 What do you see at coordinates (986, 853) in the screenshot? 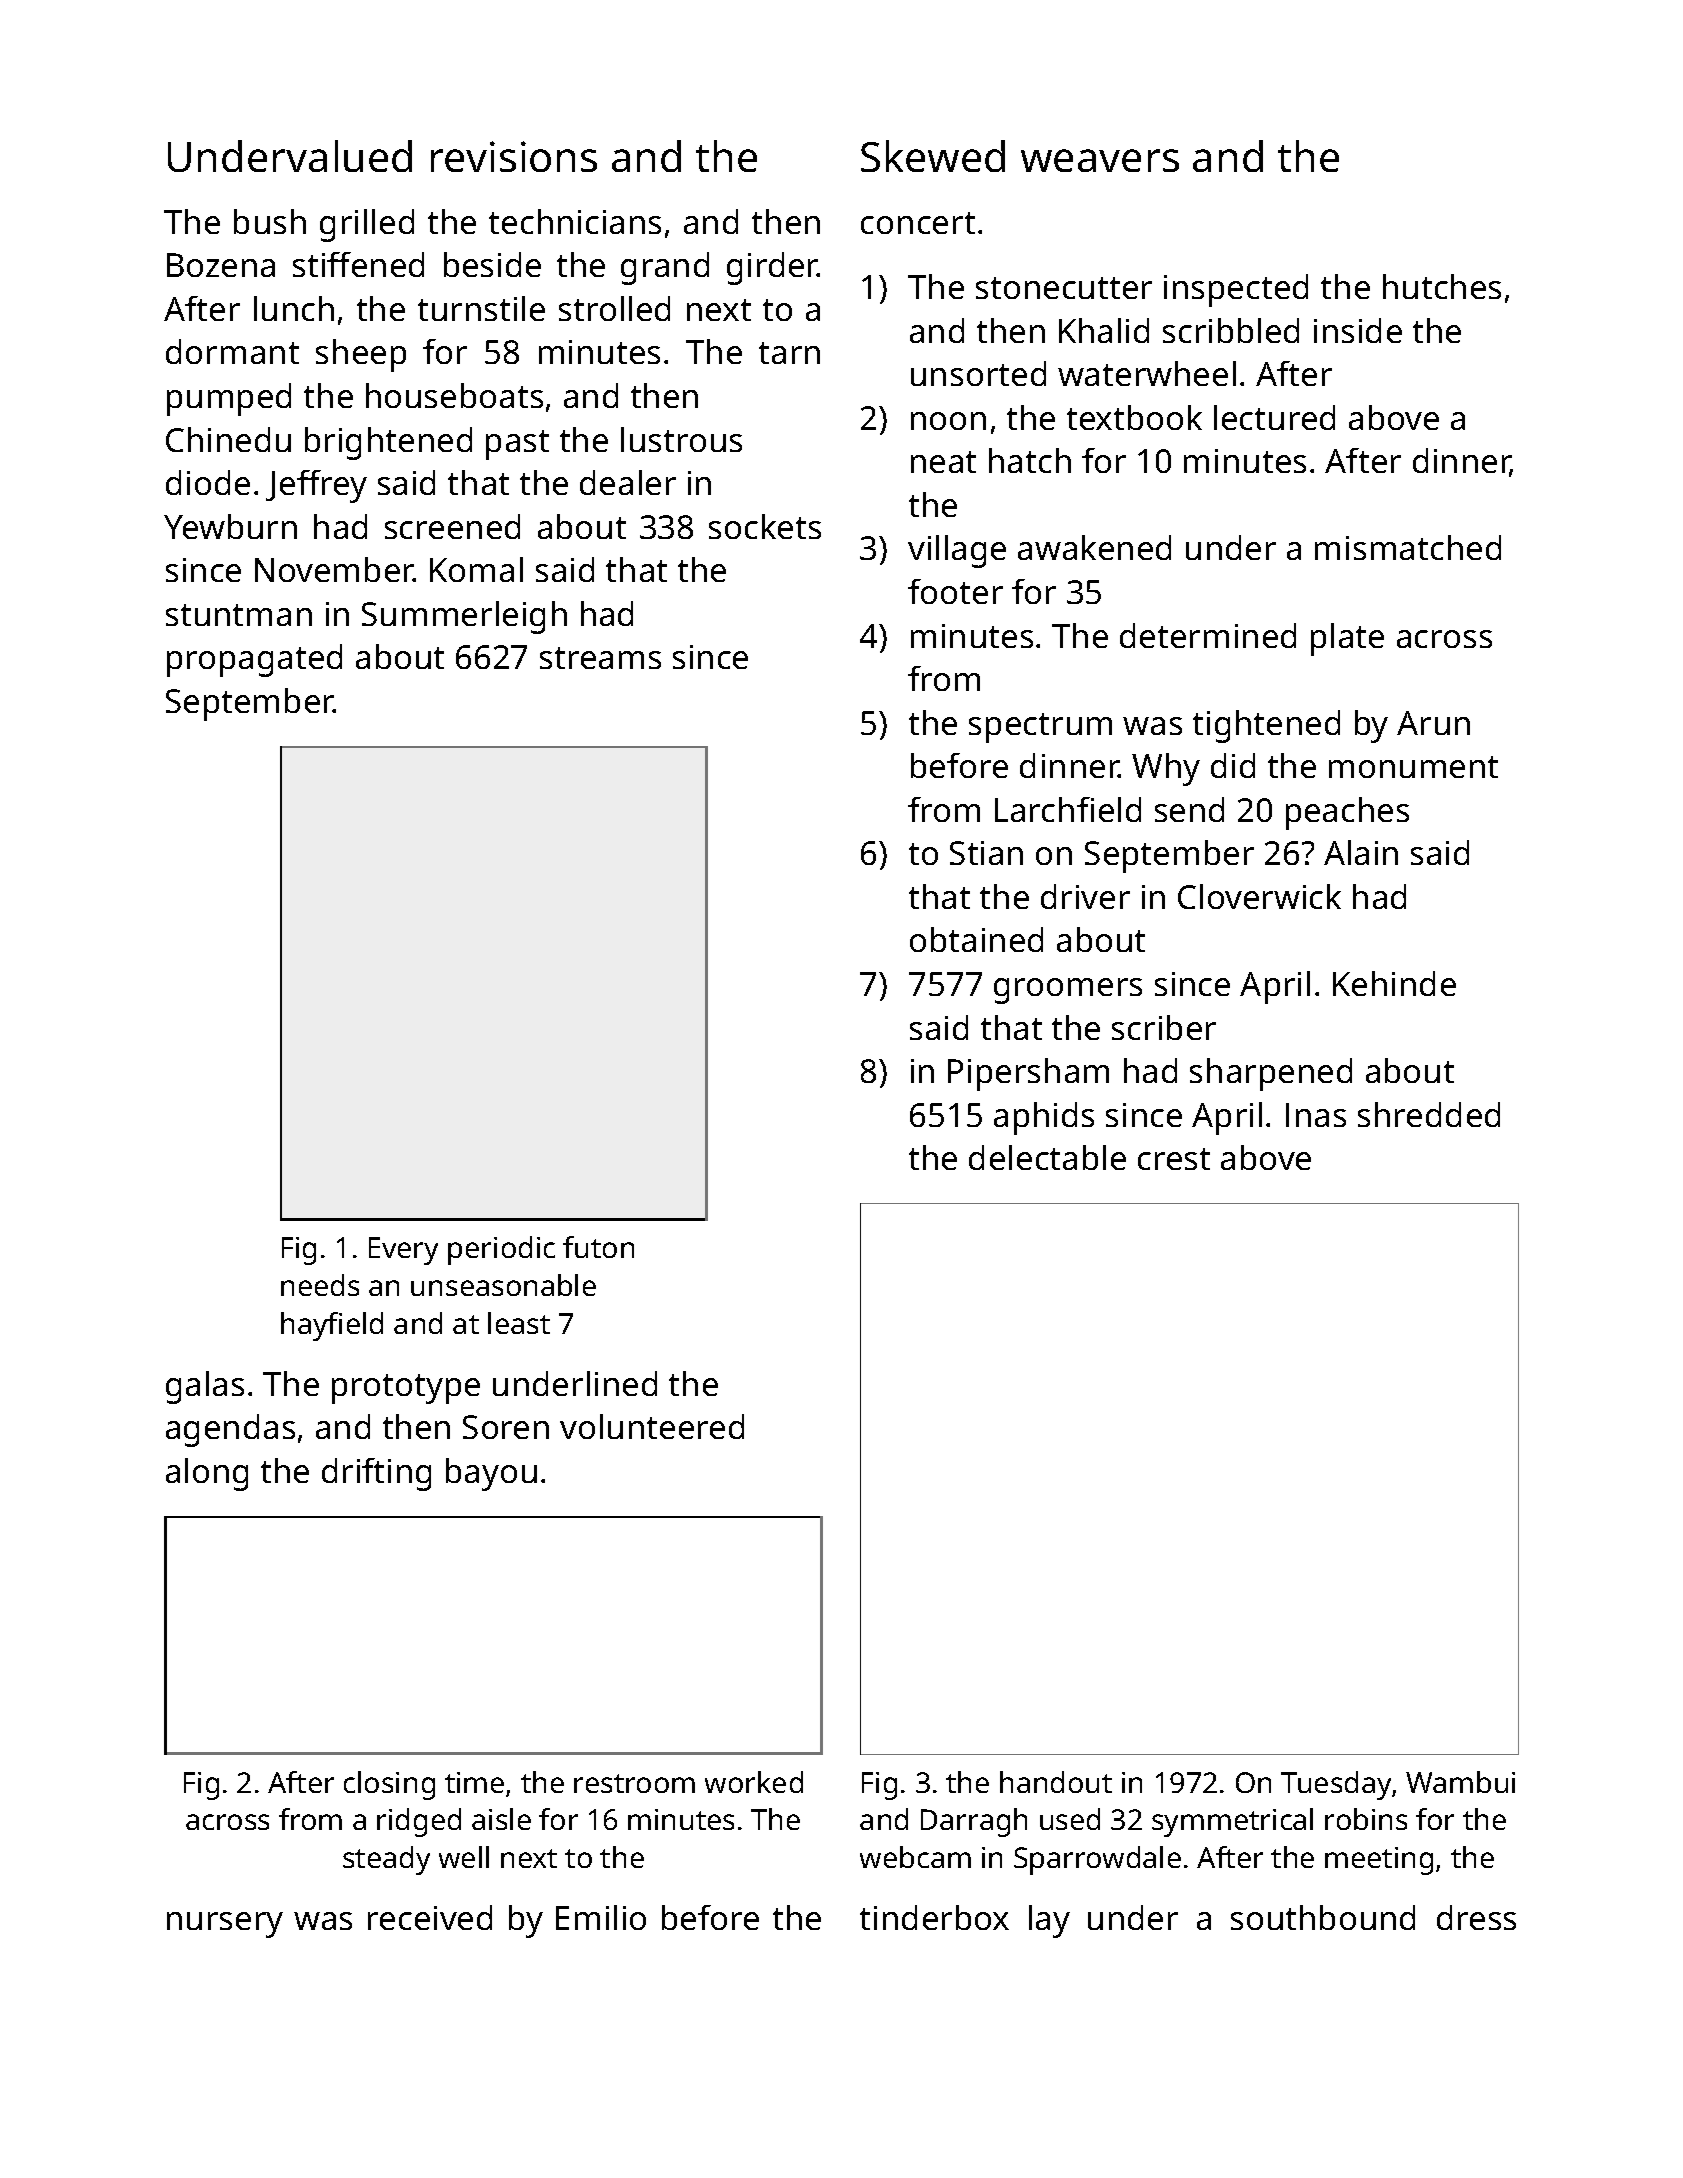
I see `Stian` at bounding box center [986, 853].
